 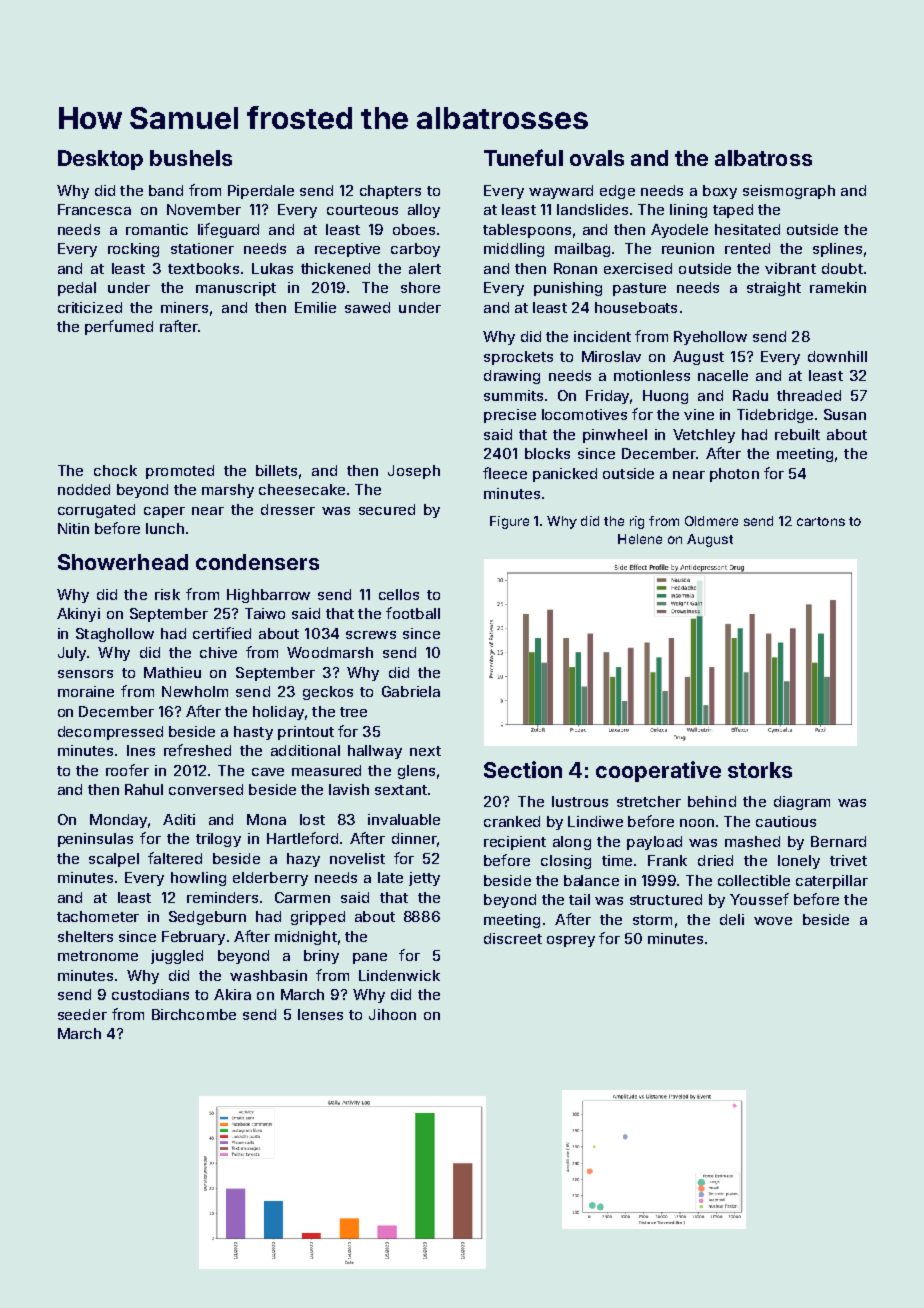 I want to click on Staghollow, so click(x=115, y=635).
